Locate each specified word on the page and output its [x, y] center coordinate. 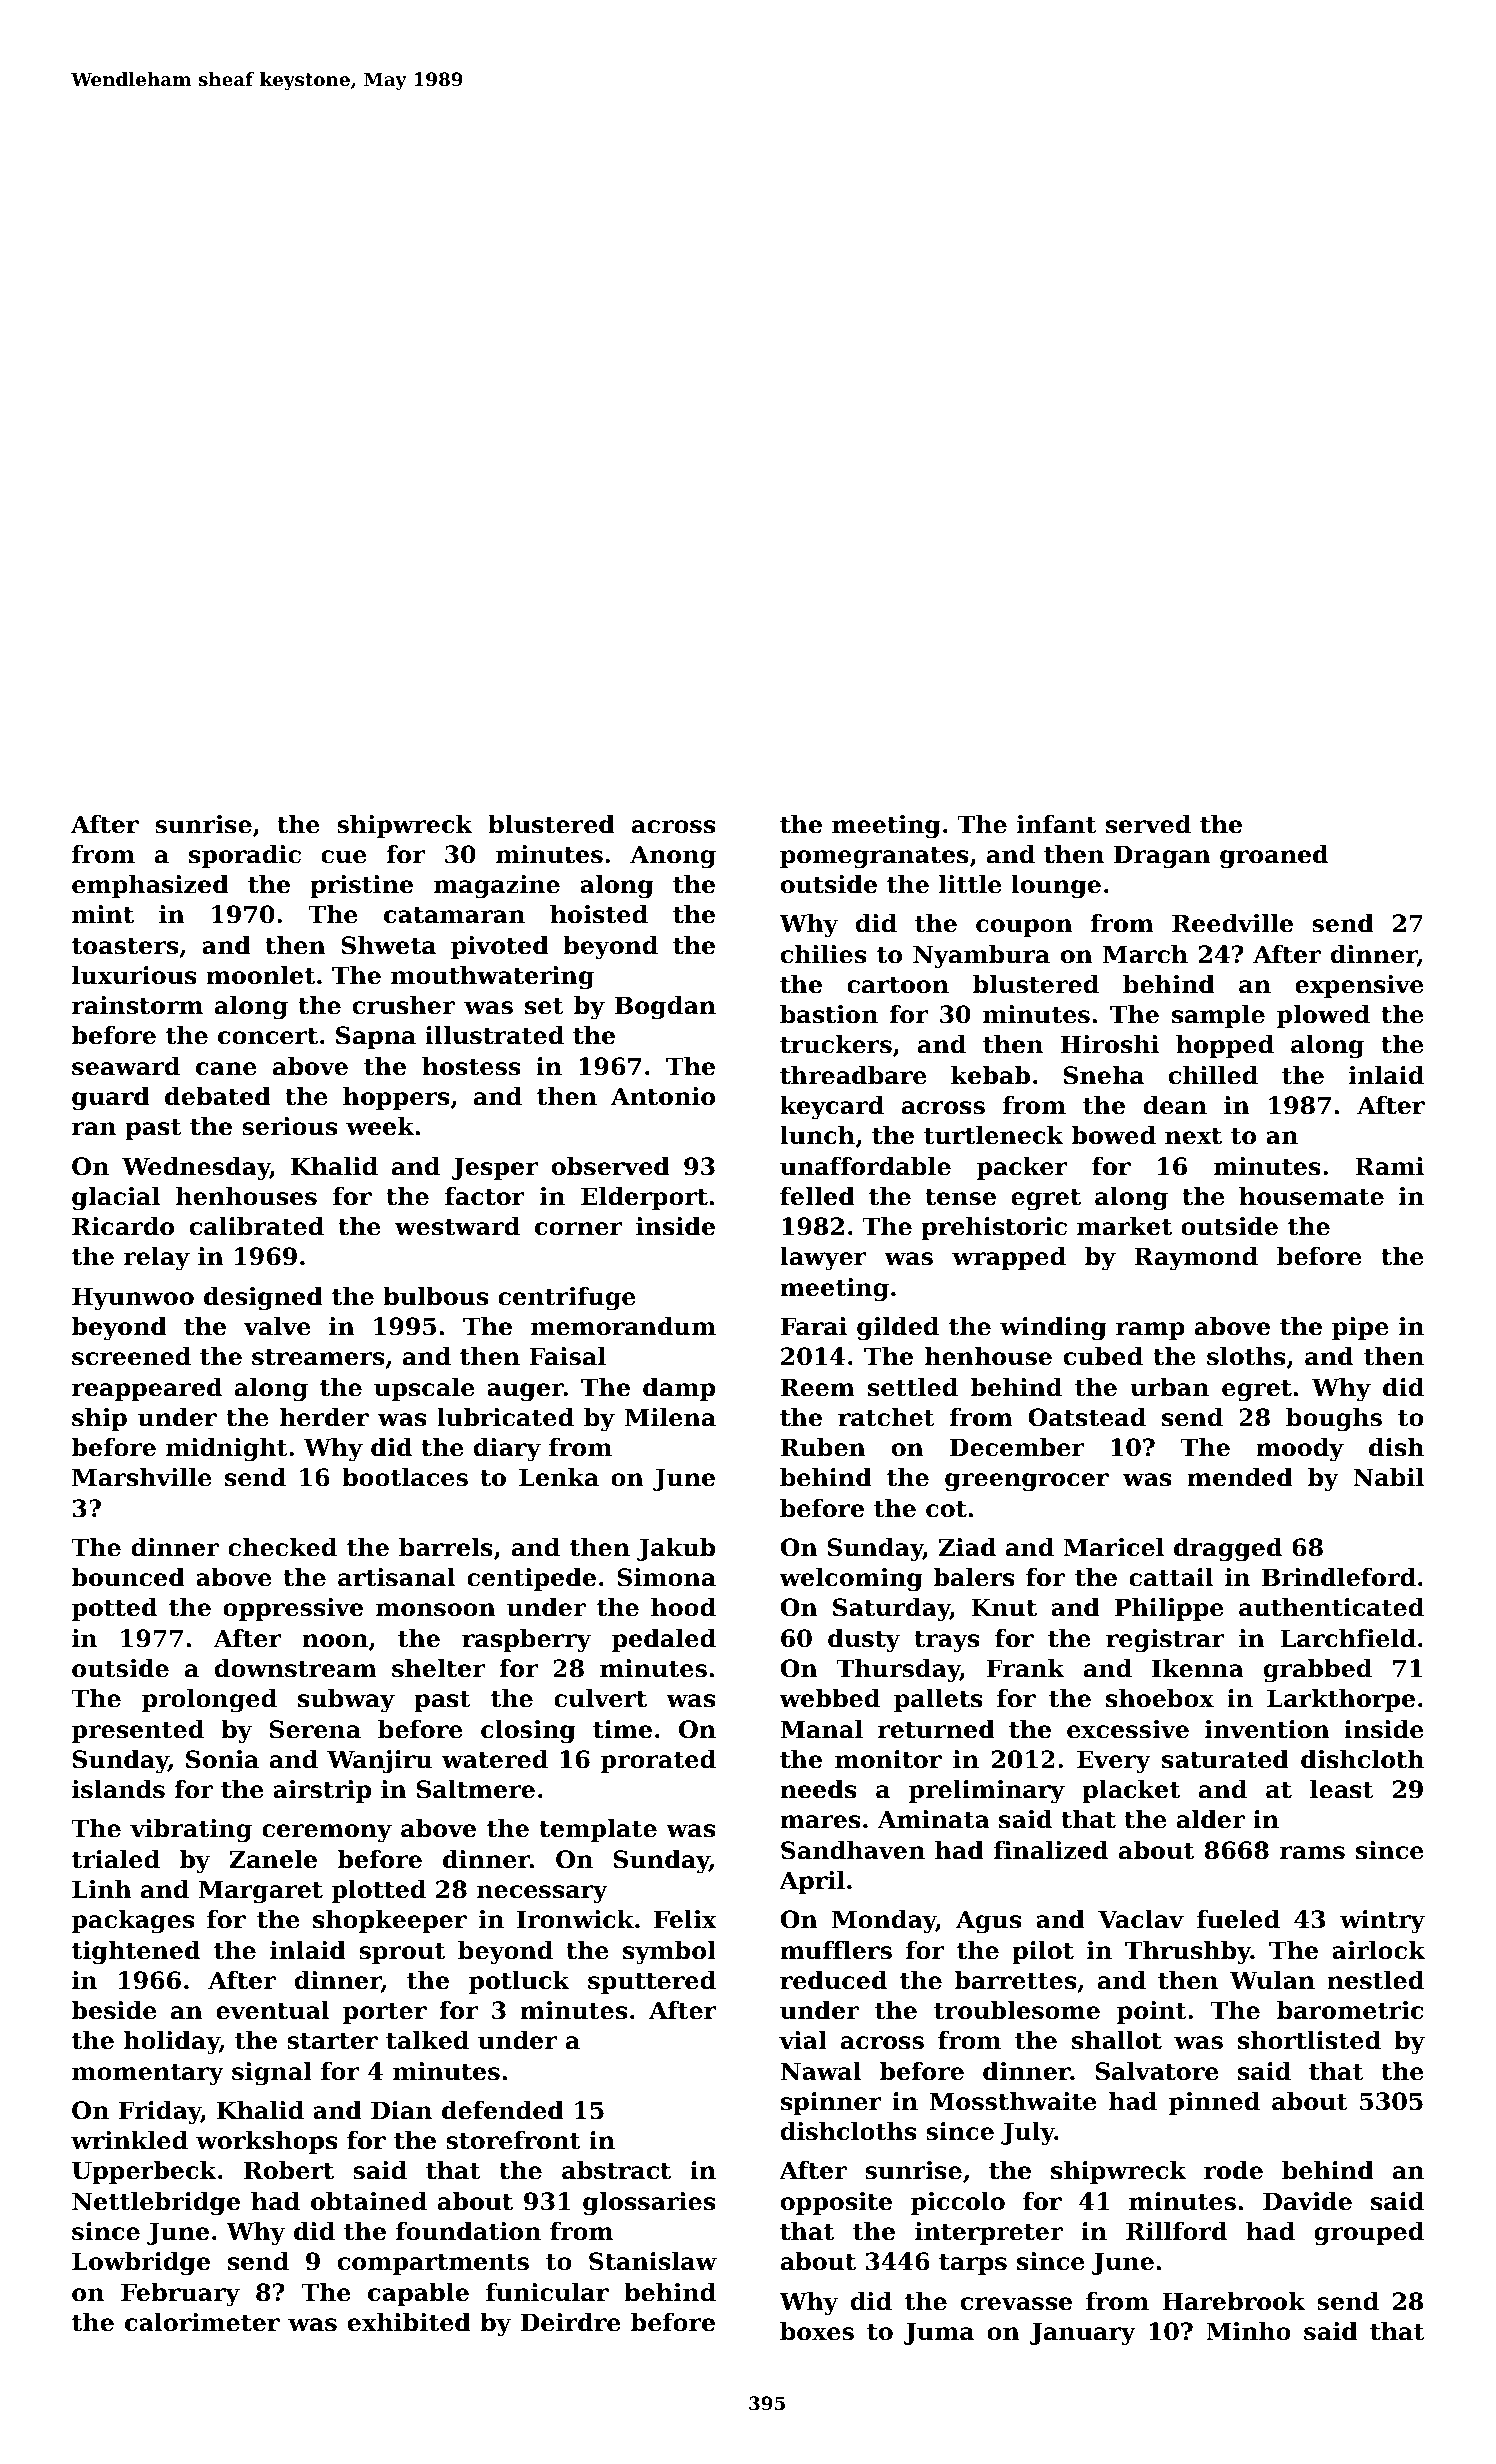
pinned [1214, 2103]
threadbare [853, 1075]
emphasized [150, 886]
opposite [836, 2203]
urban [1169, 1387]
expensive [1359, 986]
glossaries [649, 2204]
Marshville [142, 1477]
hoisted [599, 914]
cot [946, 1509]
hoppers [396, 1098]
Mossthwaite [1013, 2101]
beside [114, 2010]
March [1145, 954]
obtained [369, 2201]
